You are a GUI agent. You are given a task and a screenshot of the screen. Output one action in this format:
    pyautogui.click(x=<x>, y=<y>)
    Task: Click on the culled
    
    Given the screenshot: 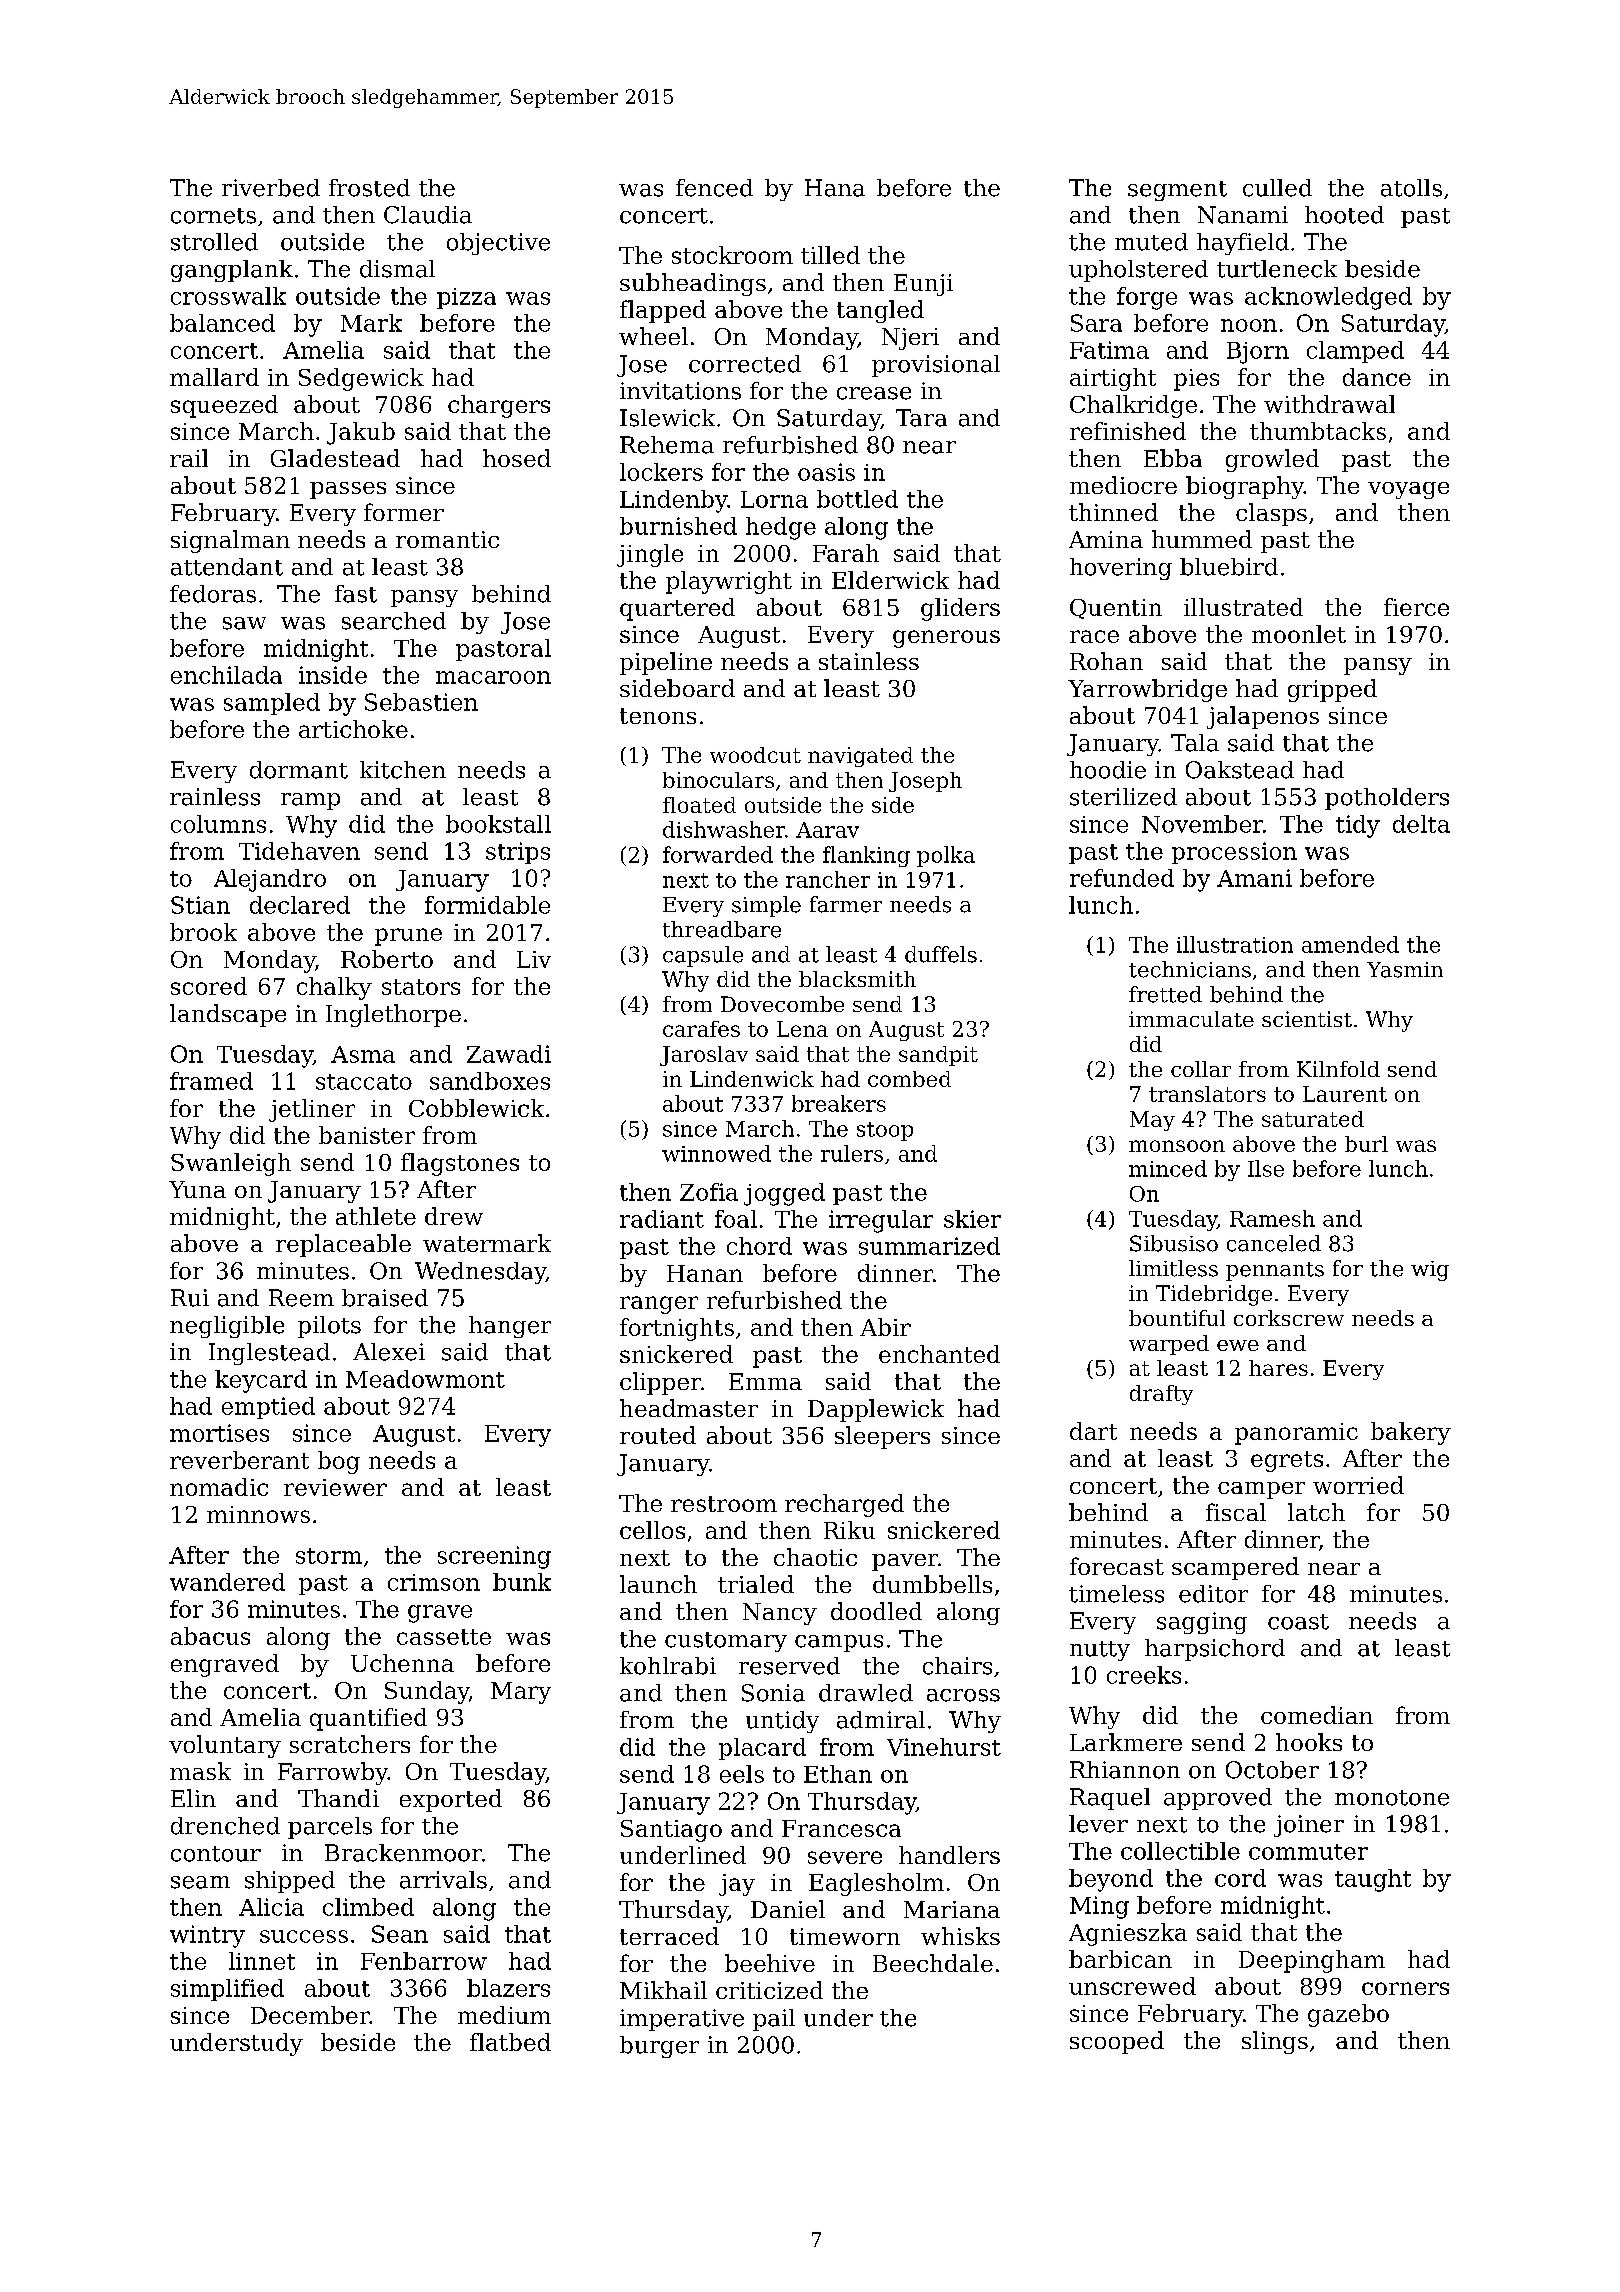 What is the action you would take?
    pyautogui.click(x=1277, y=188)
